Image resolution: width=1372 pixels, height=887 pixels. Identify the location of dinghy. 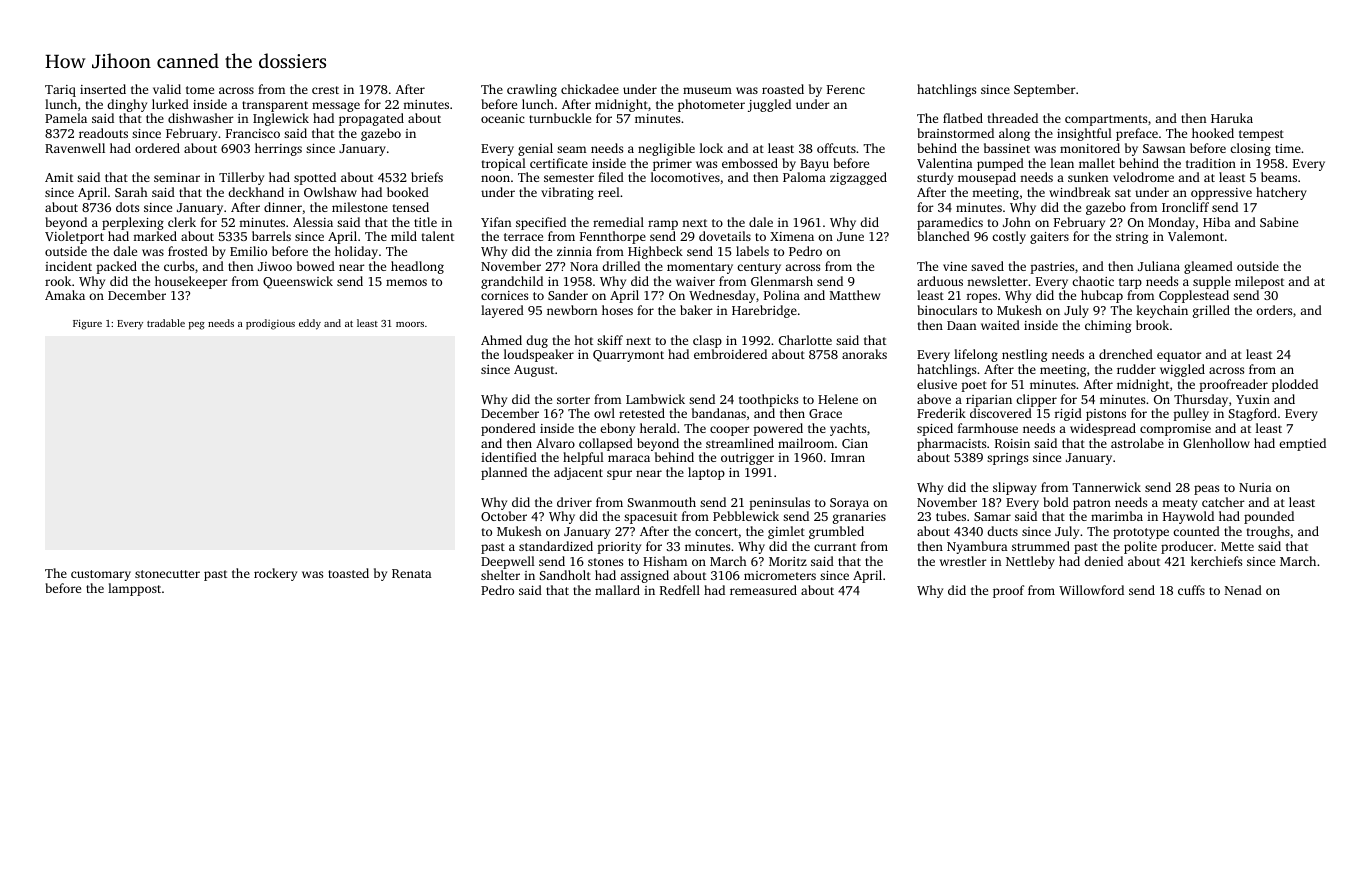
(127, 105).
